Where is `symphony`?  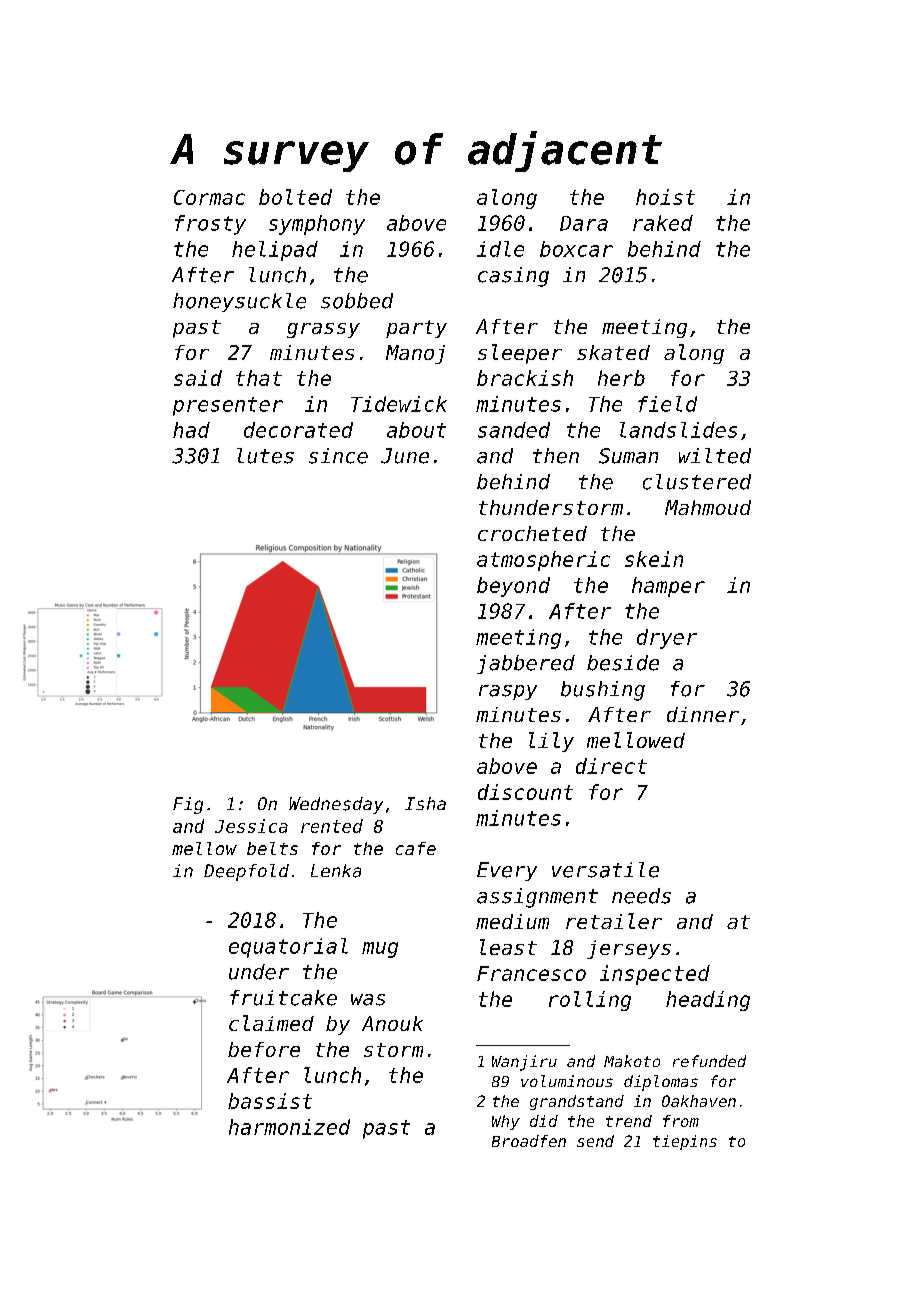 symphony is located at coordinates (317, 225).
